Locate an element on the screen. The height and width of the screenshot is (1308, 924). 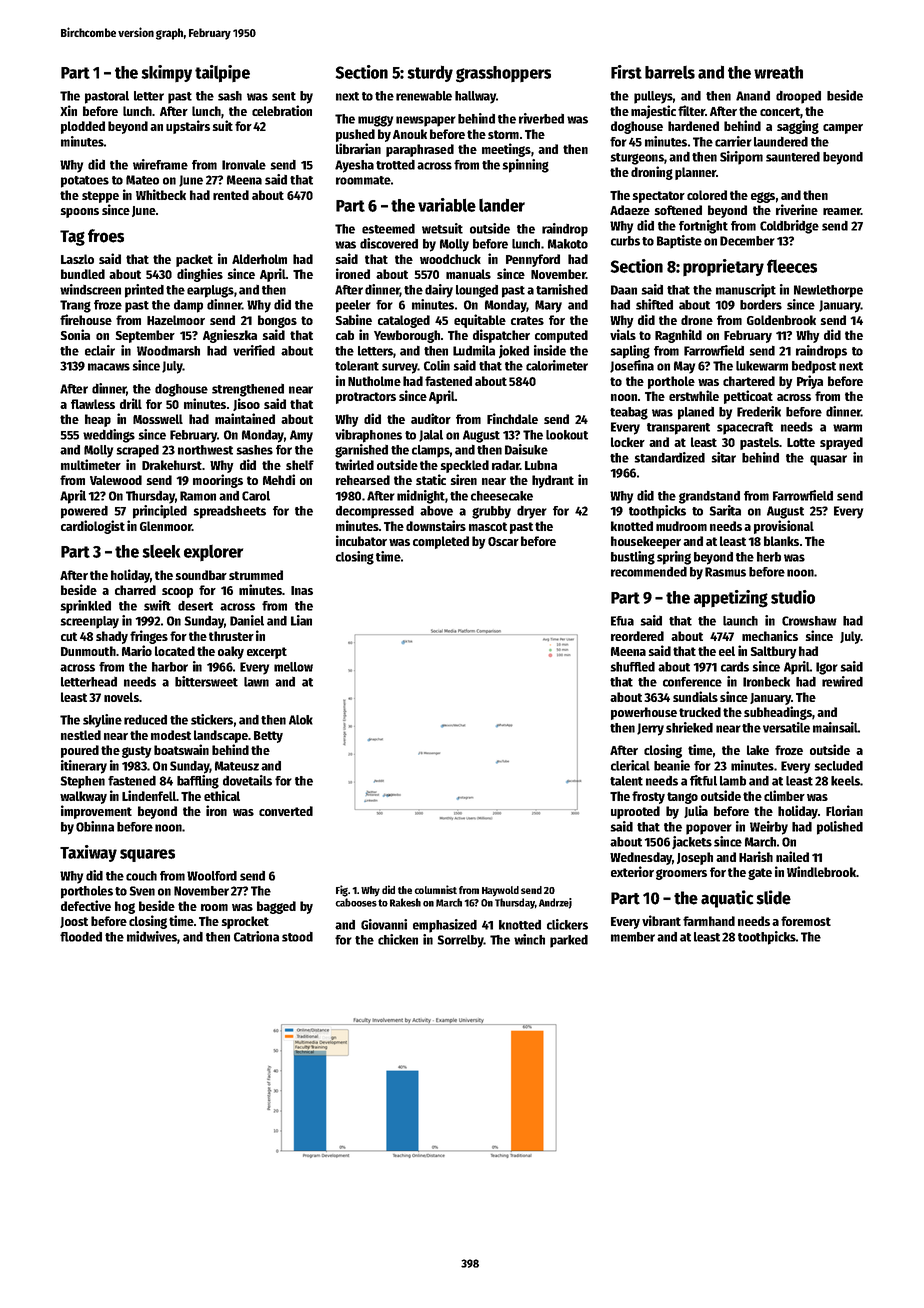
barrels is located at coordinates (670, 72).
